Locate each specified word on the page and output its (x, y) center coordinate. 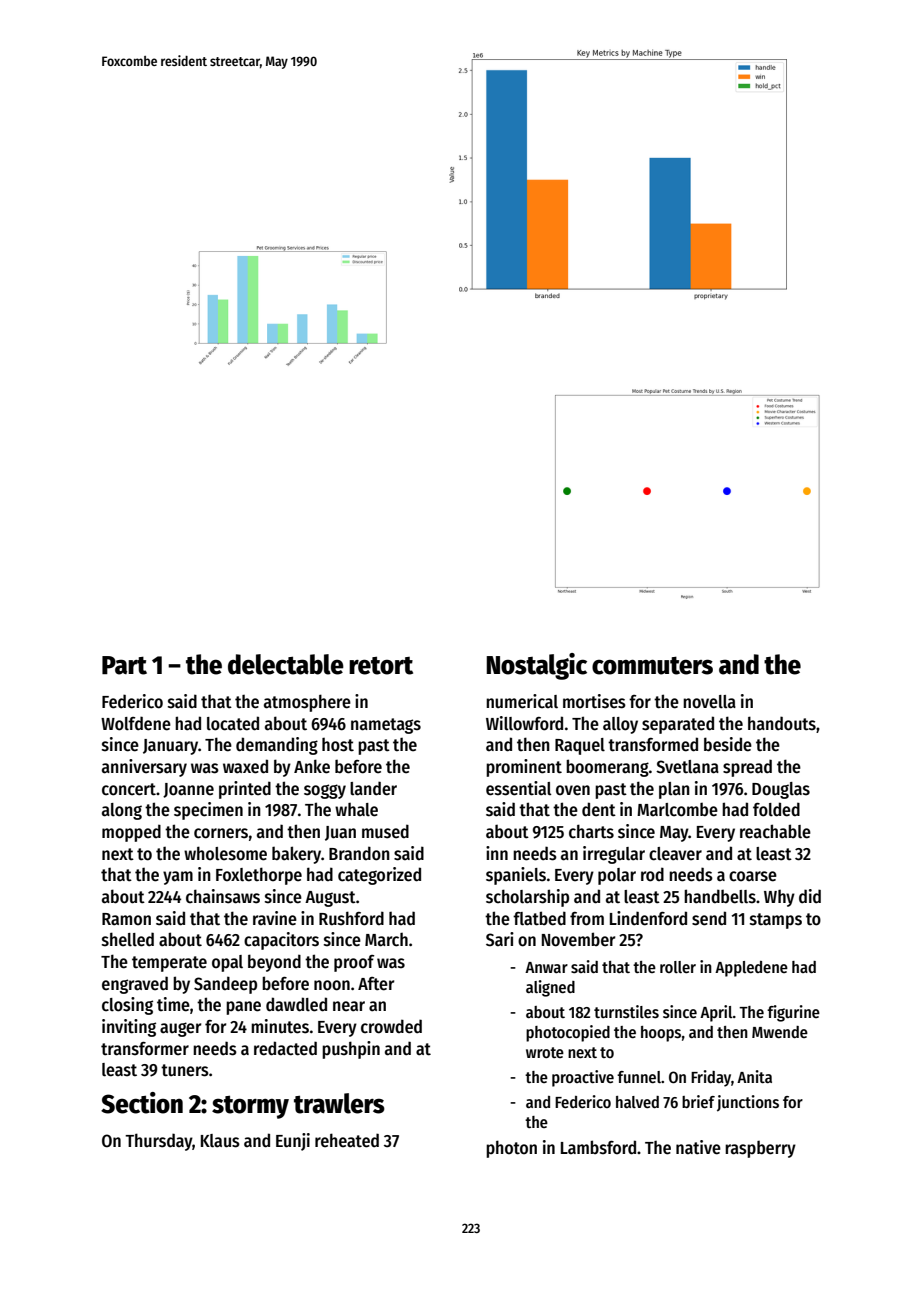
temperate (169, 964)
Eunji (293, 1142)
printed (245, 790)
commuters (652, 666)
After (376, 984)
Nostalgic (536, 666)
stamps (776, 921)
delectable (286, 664)
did (810, 896)
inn (497, 853)
